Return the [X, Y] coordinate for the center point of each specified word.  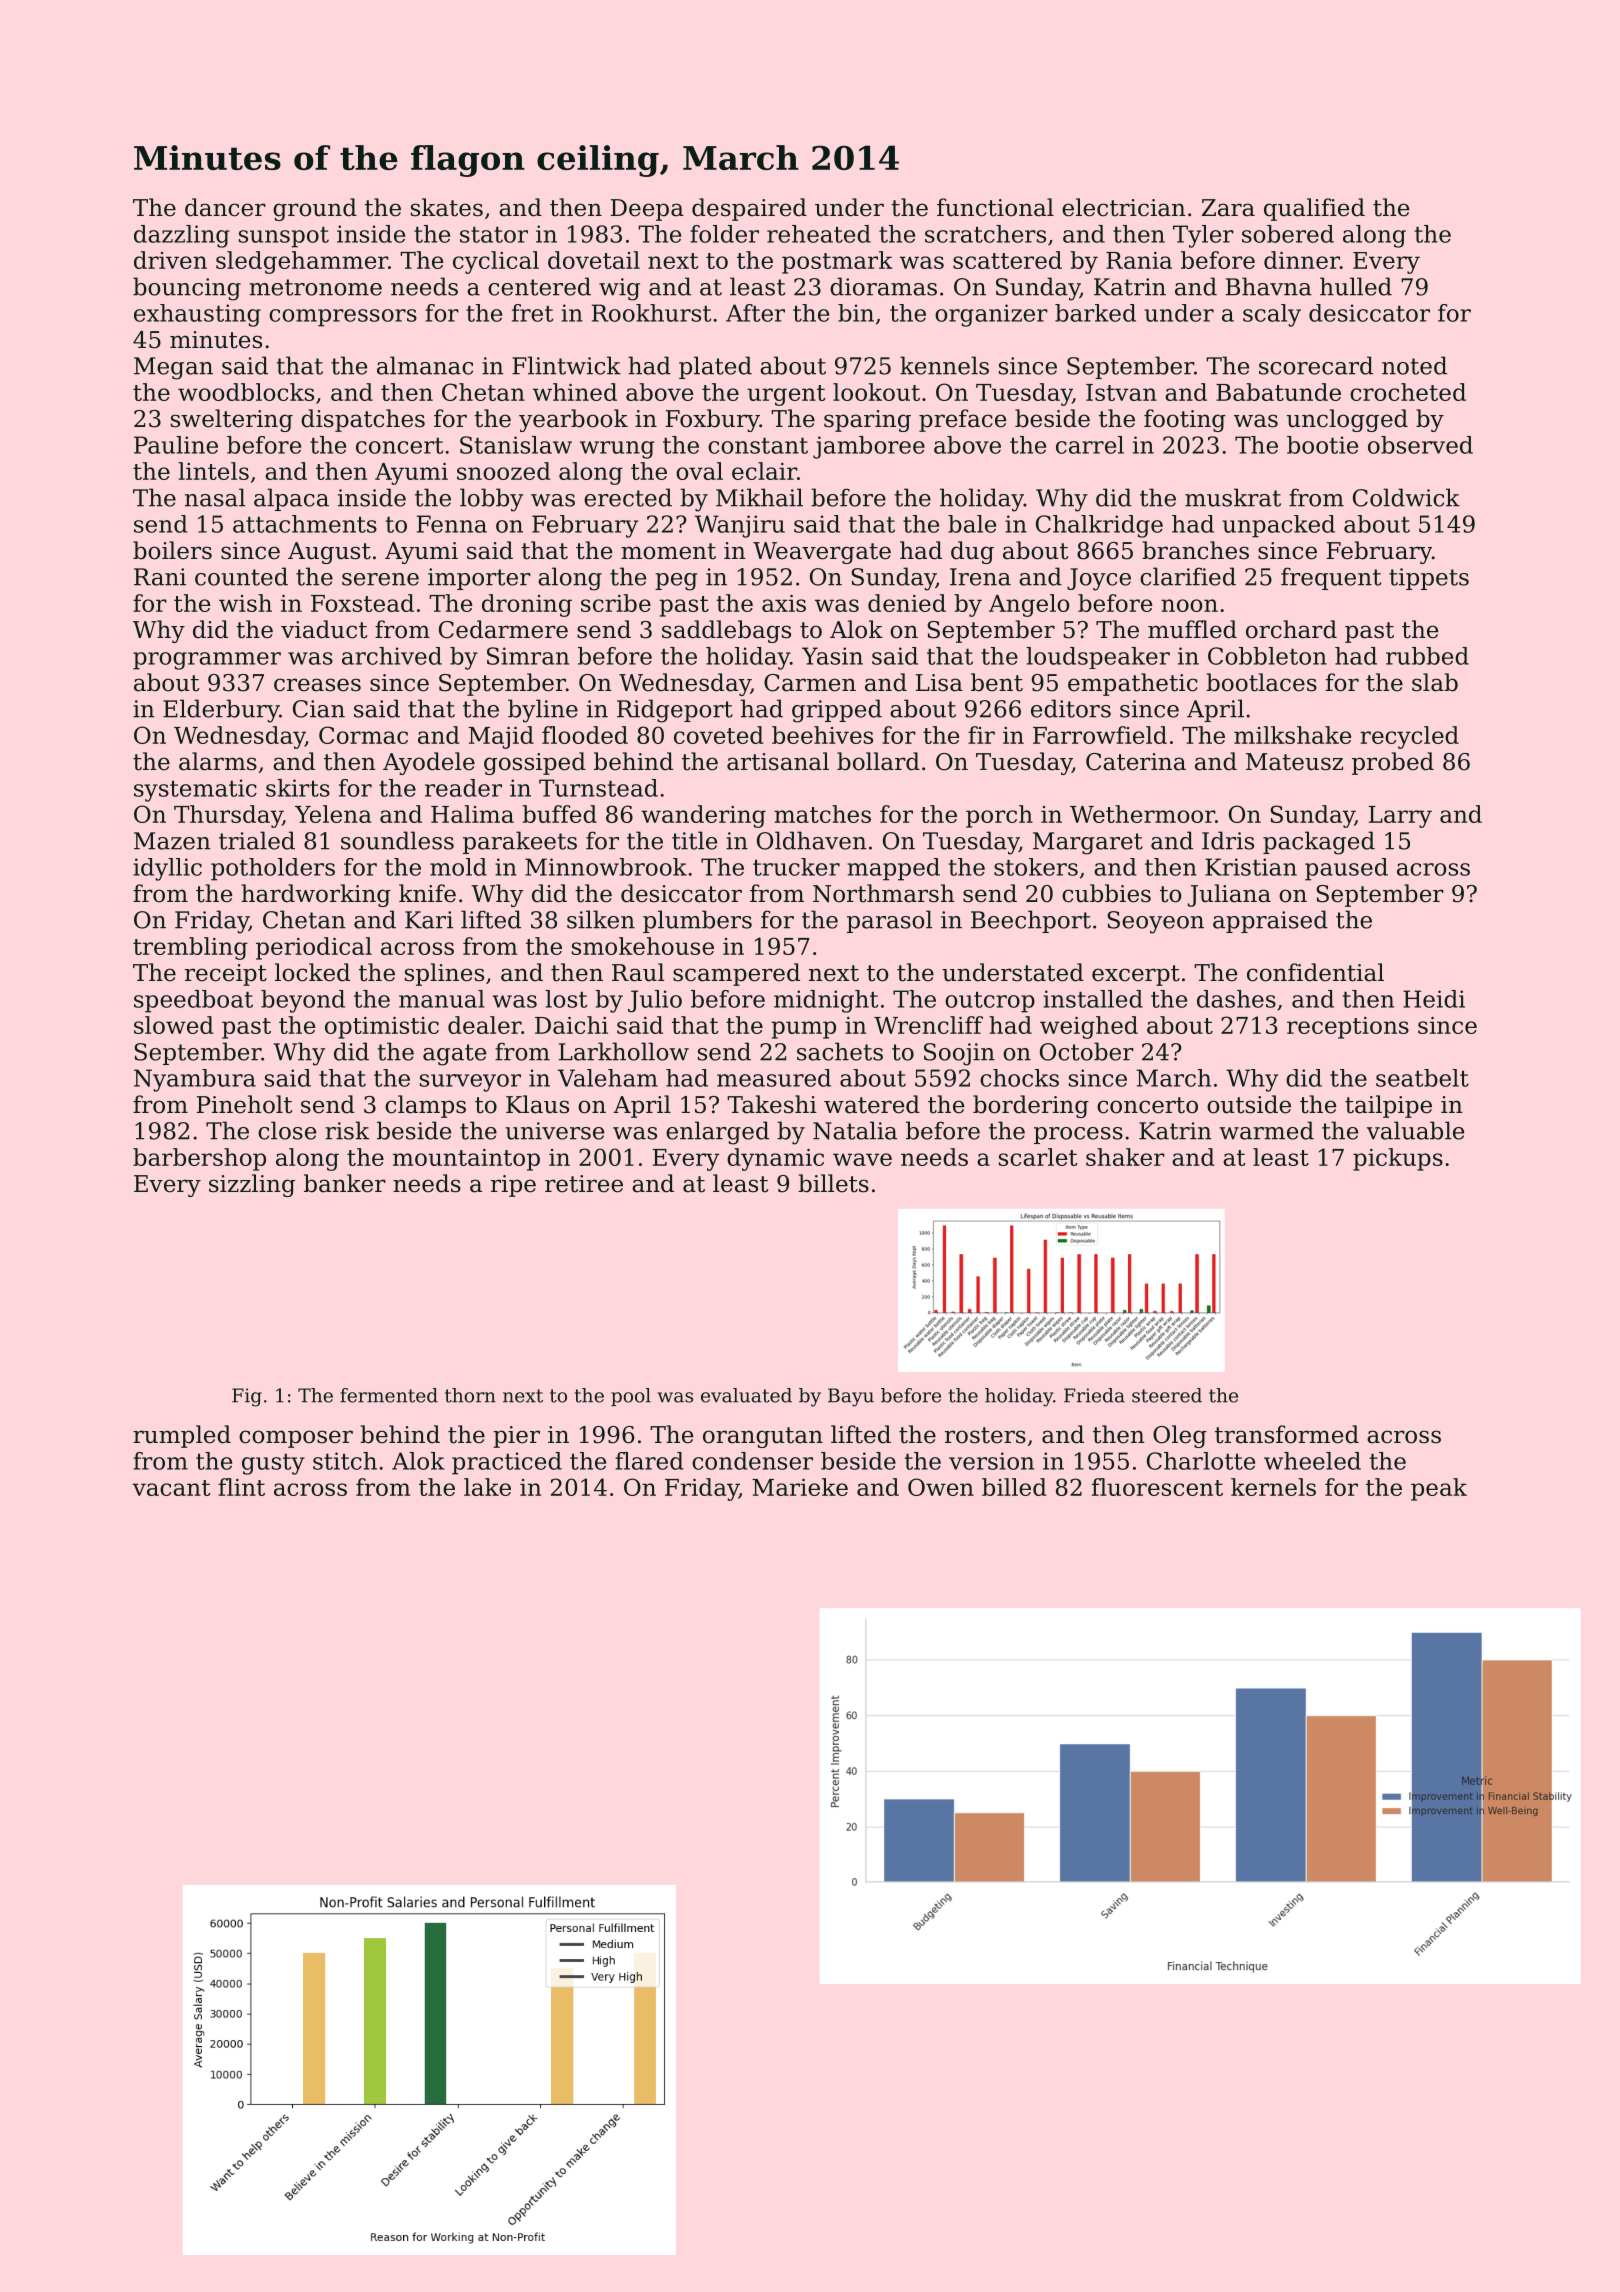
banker [345, 1183]
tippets [1429, 579]
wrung [617, 450]
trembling [190, 948]
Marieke [800, 1487]
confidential [1315, 972]
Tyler [1203, 236]
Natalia [855, 1130]
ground [315, 209]
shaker [1125, 1157]
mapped [893, 869]
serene [380, 579]
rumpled [182, 1436]
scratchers [985, 234]
